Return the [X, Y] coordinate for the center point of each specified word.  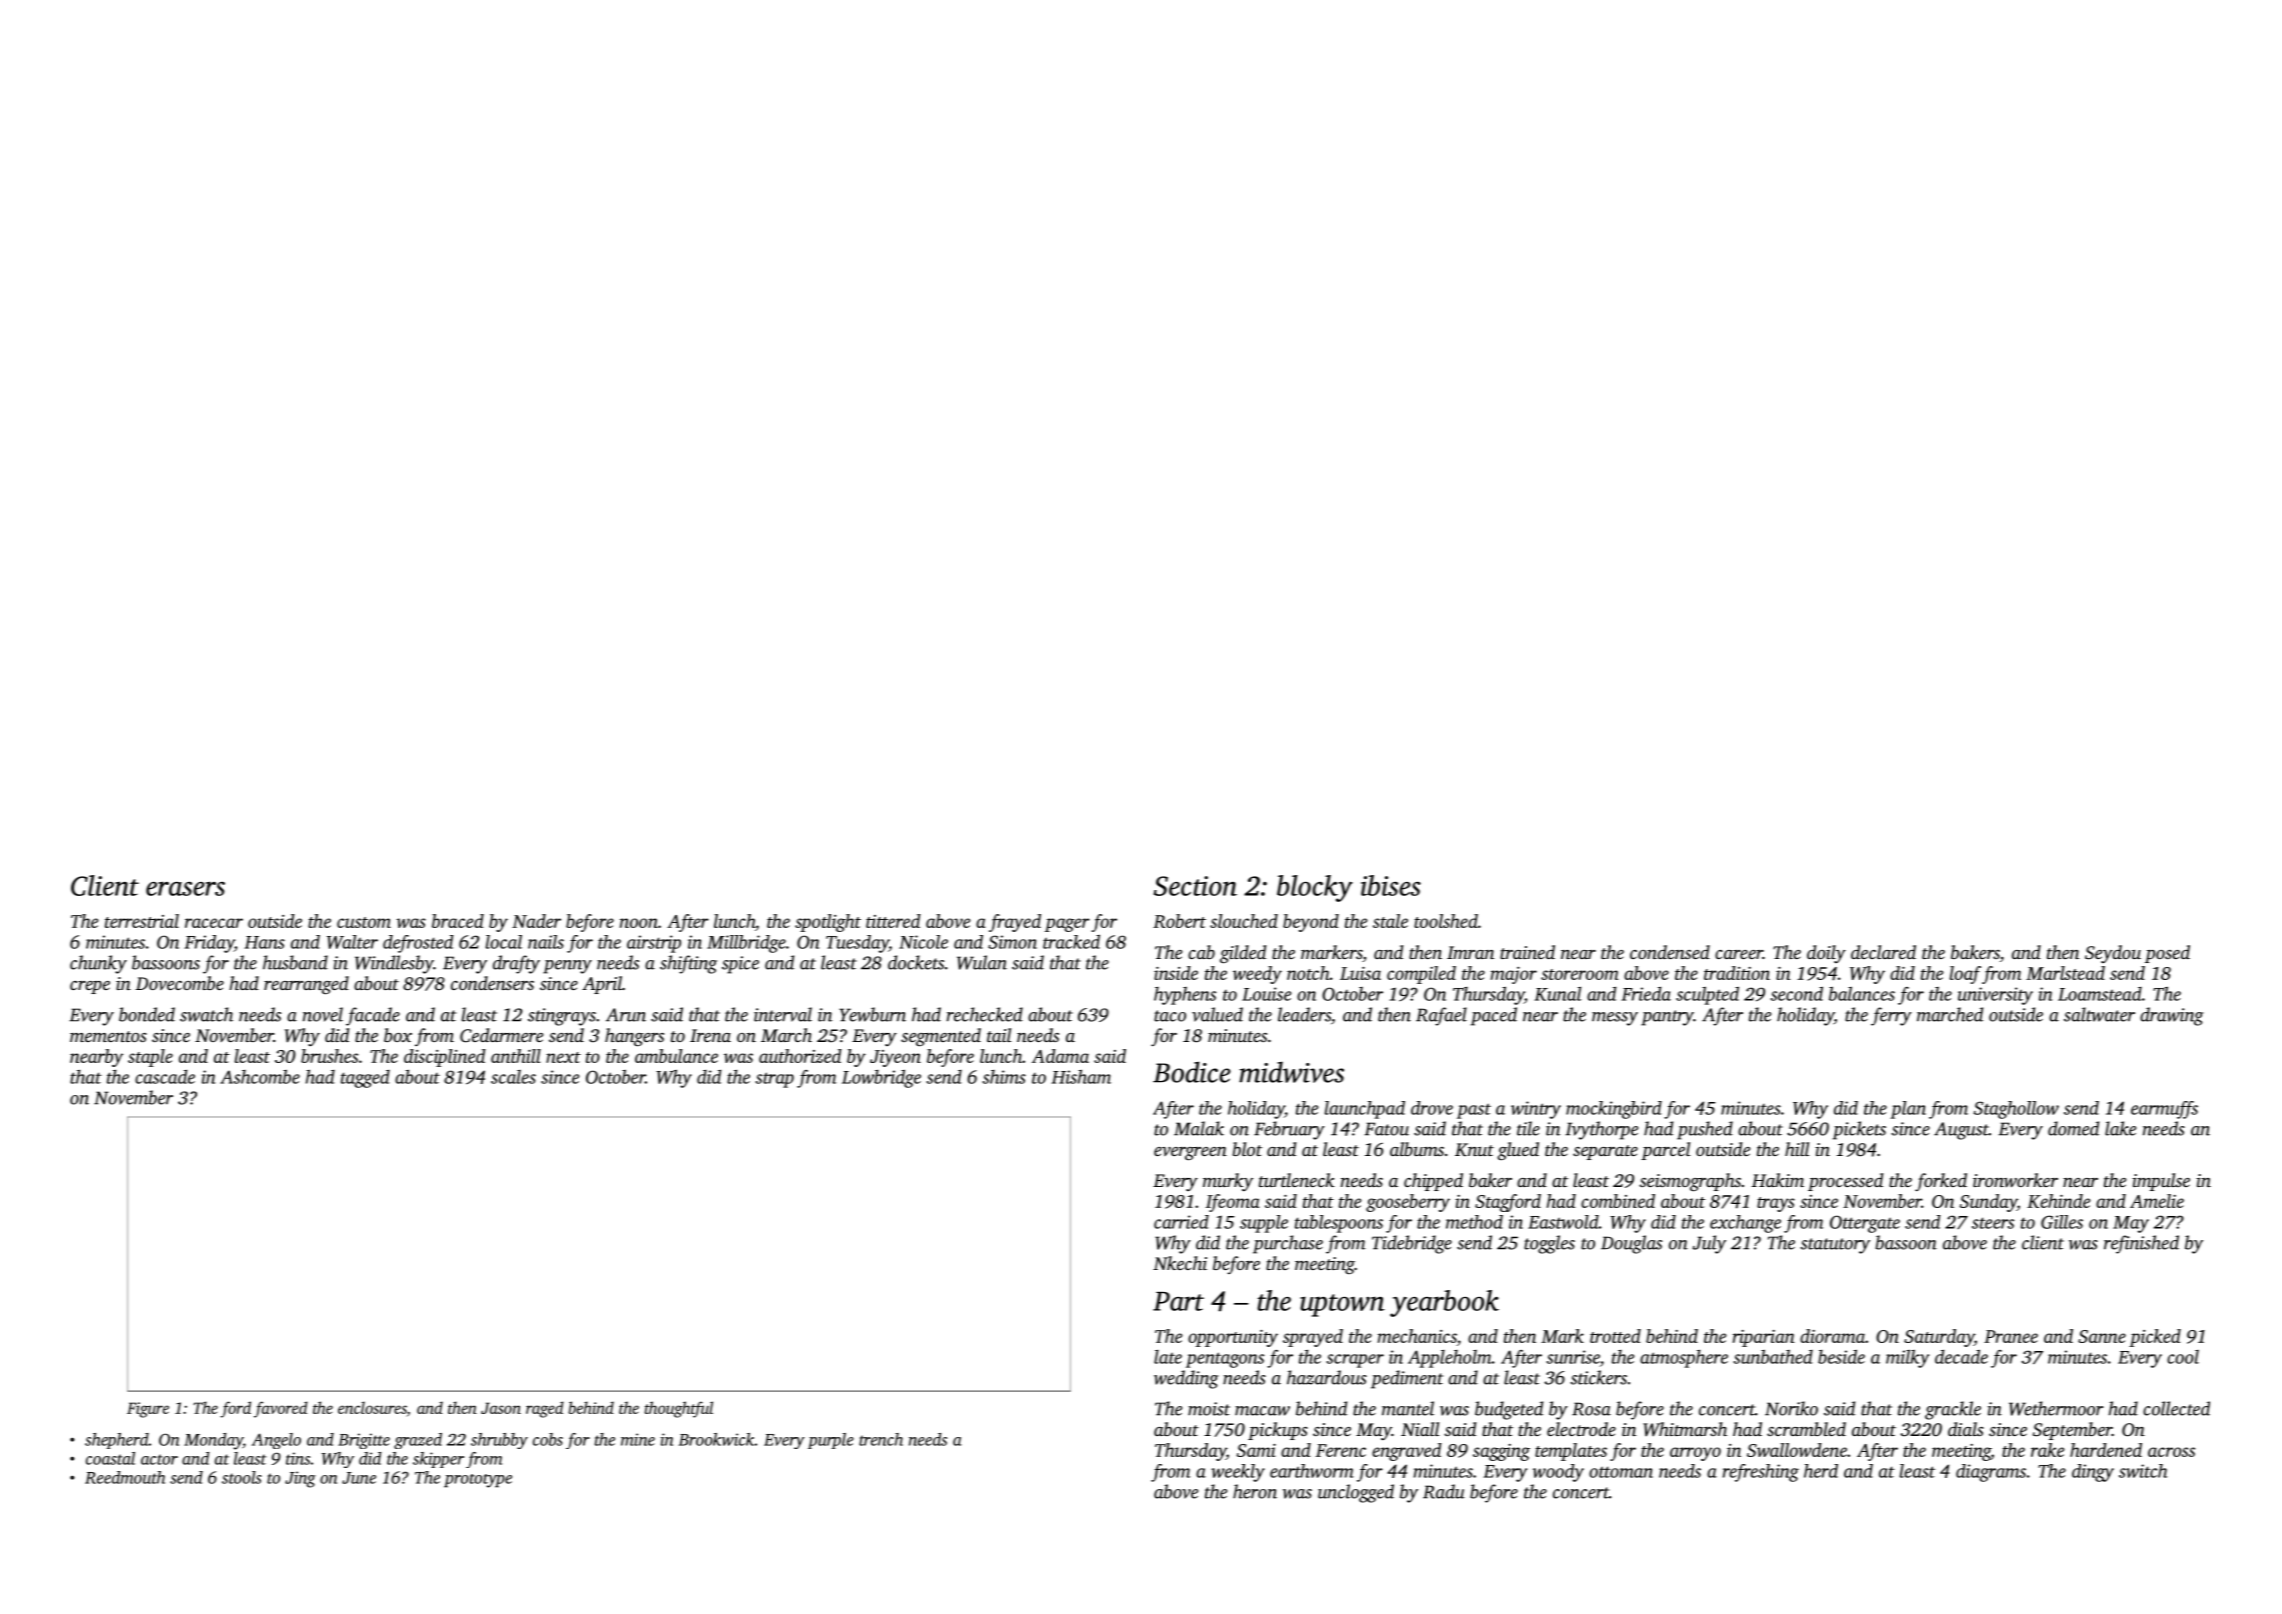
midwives [1291, 1072]
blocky [1315, 888]
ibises [1391, 885]
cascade [165, 1077]
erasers [185, 888]
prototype [478, 1481]
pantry [1667, 1018]
